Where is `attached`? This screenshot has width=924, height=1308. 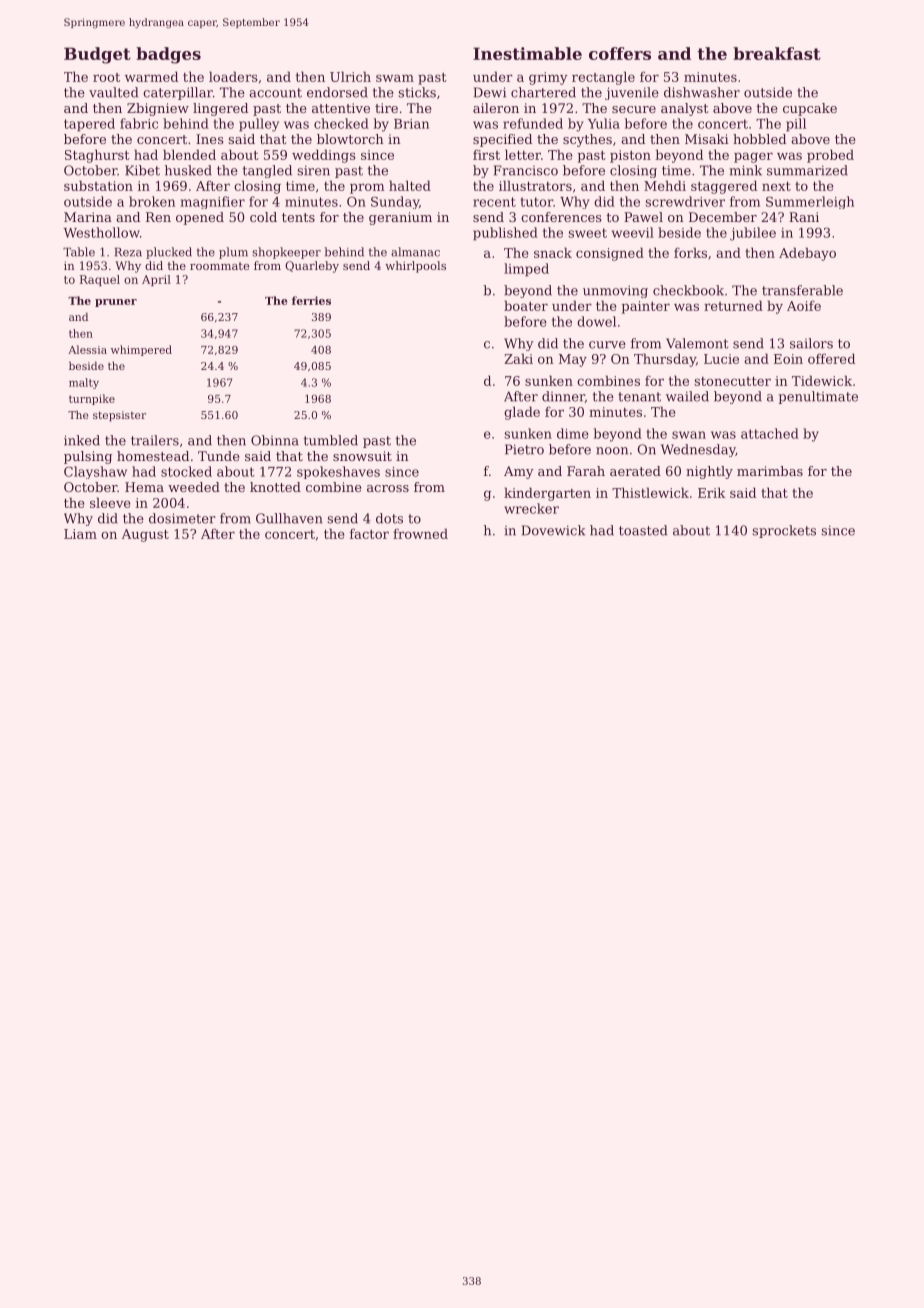
attached is located at coordinates (770, 433).
